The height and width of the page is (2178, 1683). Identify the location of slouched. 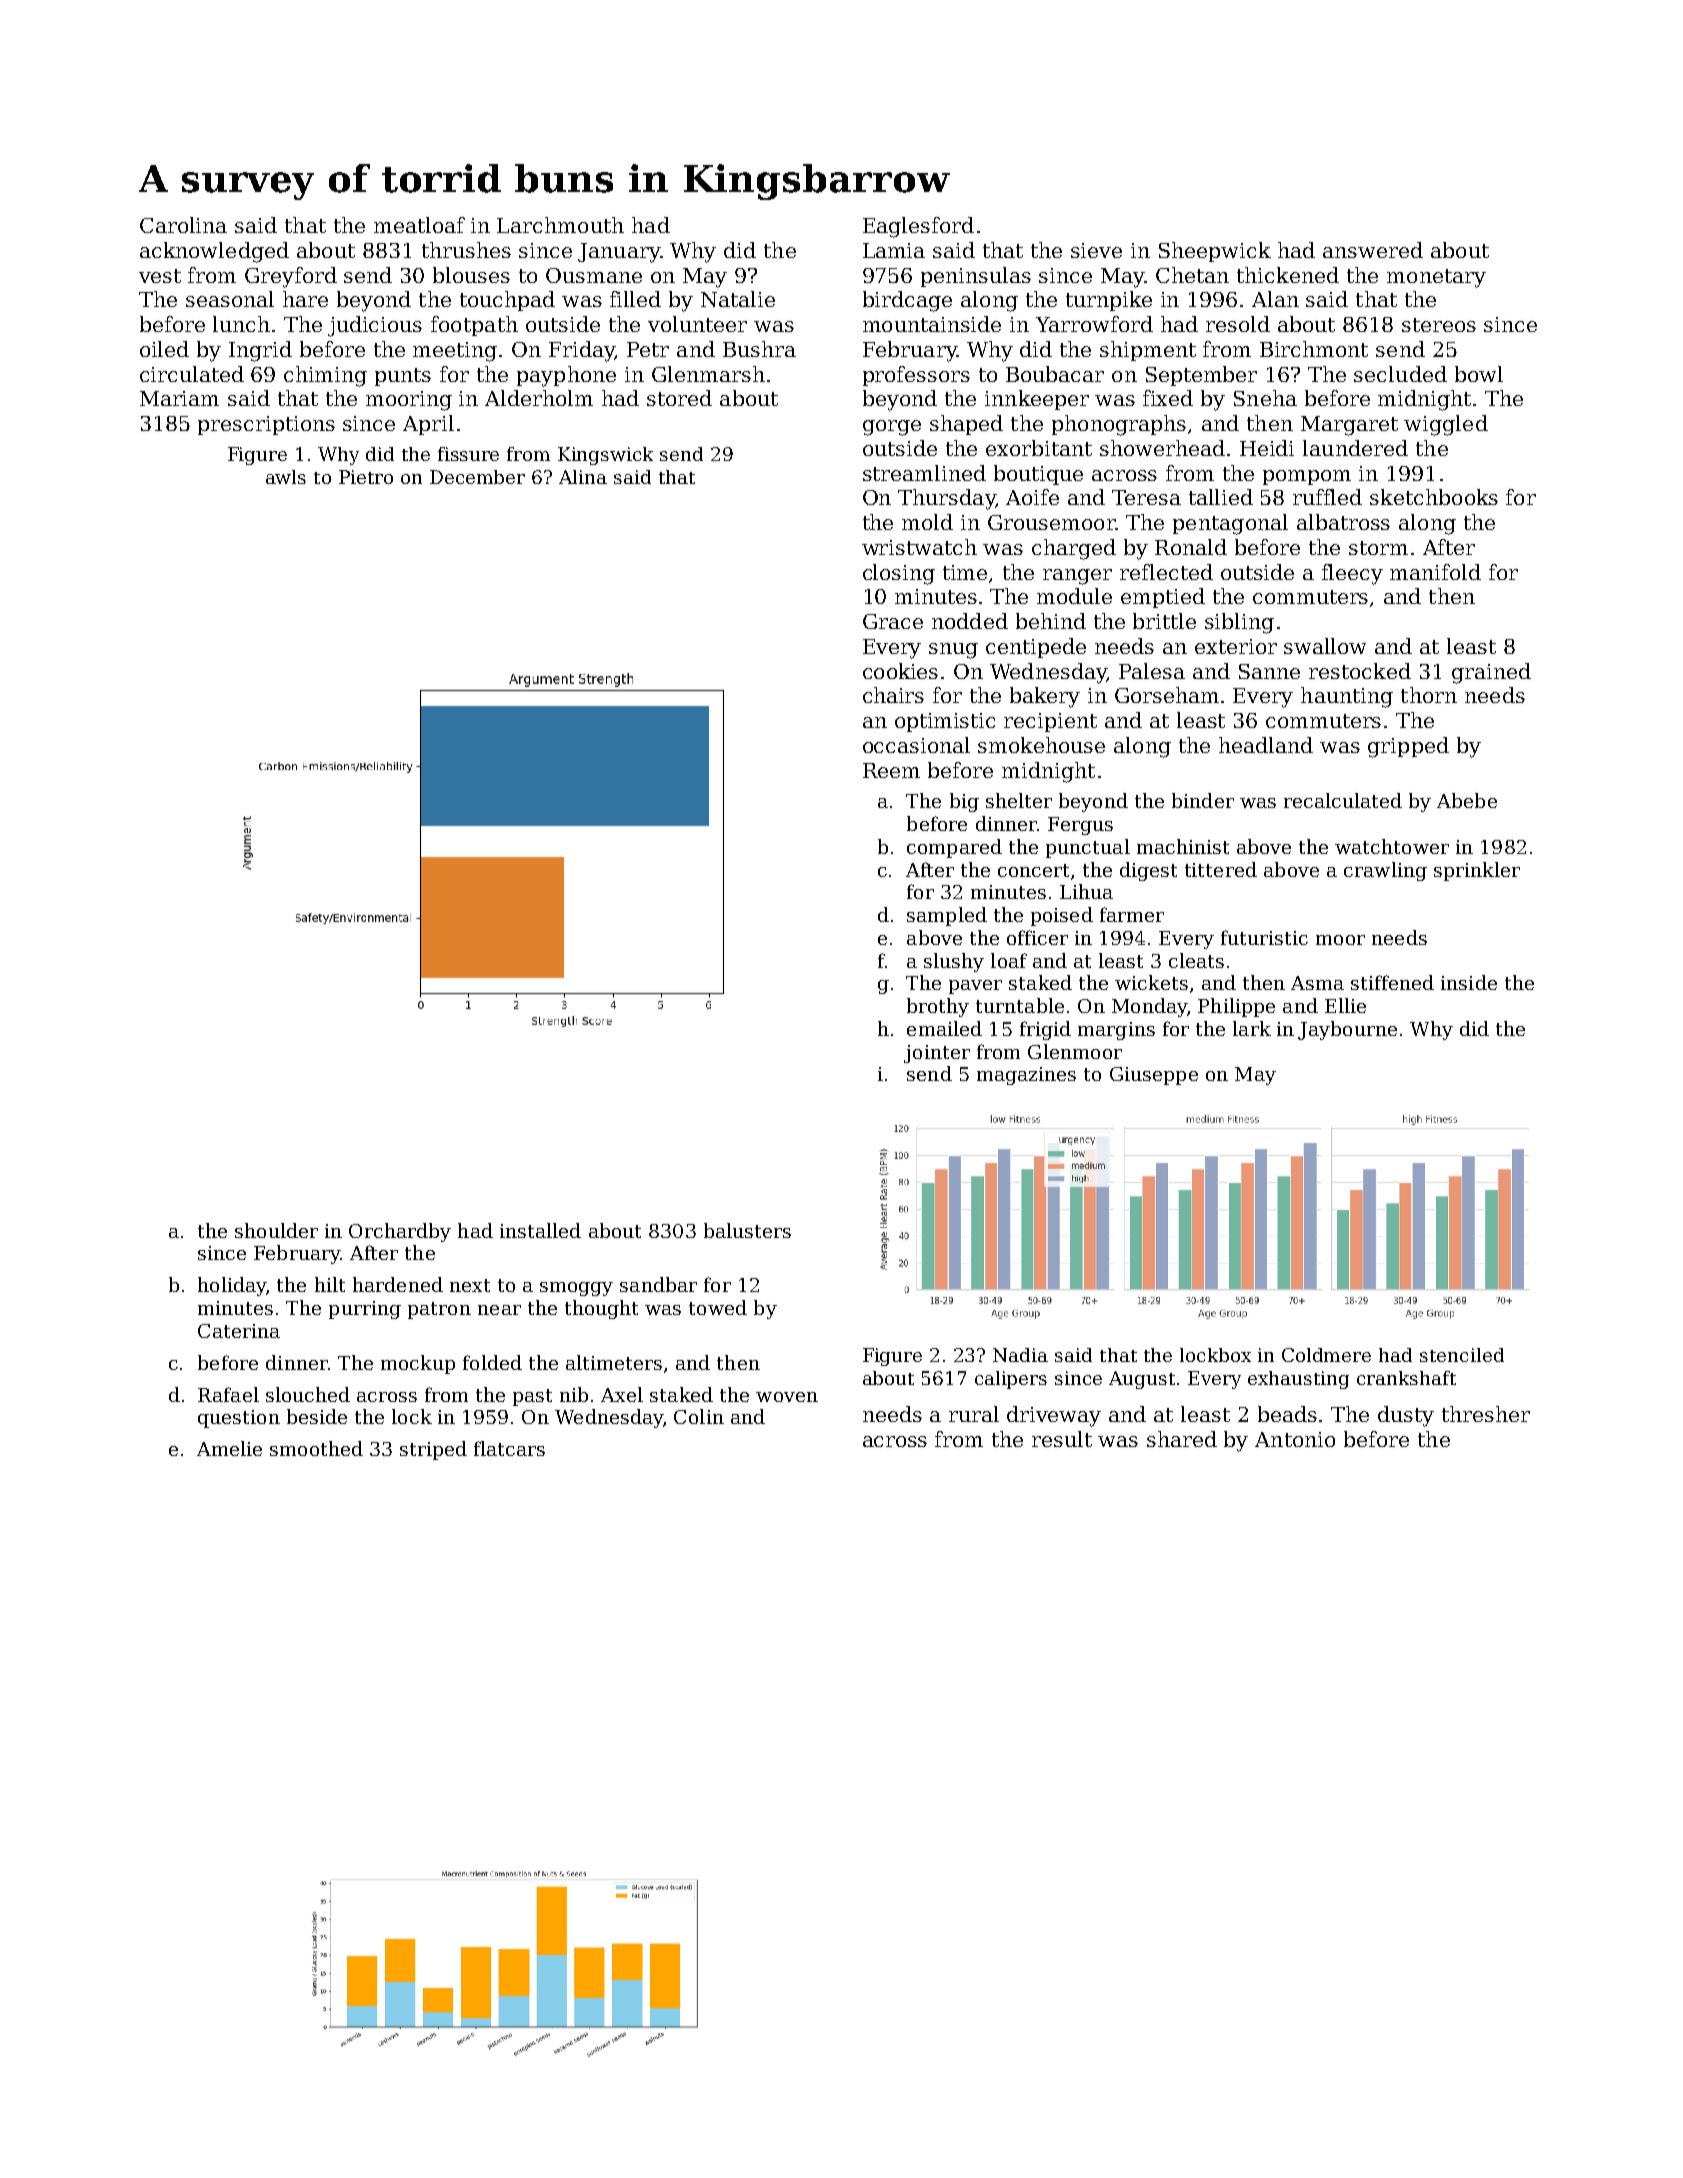
(308, 1394).
